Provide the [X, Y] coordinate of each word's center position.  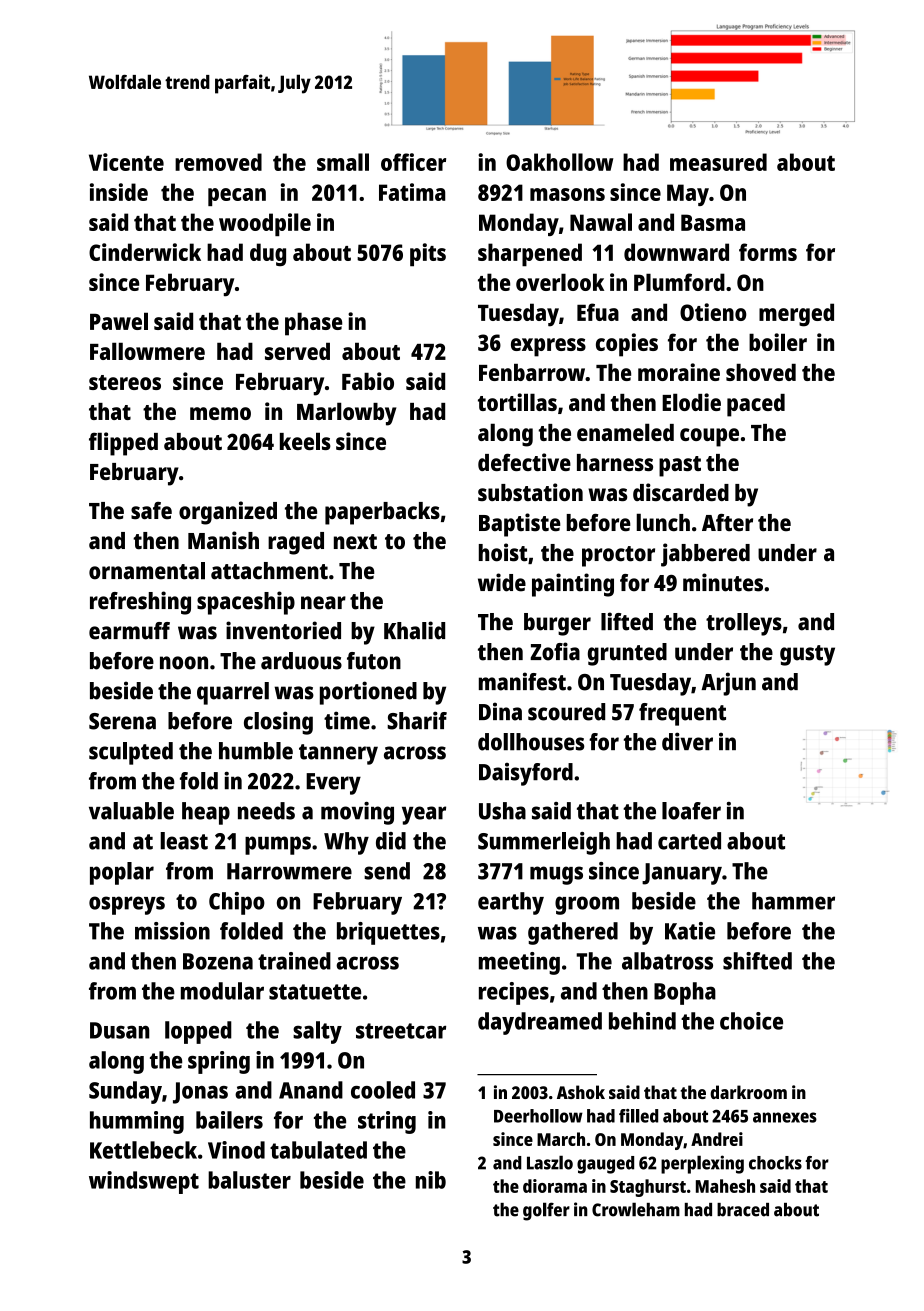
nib [431, 1180]
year [424, 815]
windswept [144, 1182]
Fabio [368, 381]
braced [743, 1210]
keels [305, 441]
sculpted [131, 753]
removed [218, 162]
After [727, 523]
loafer [691, 811]
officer [413, 162]
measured [718, 162]
